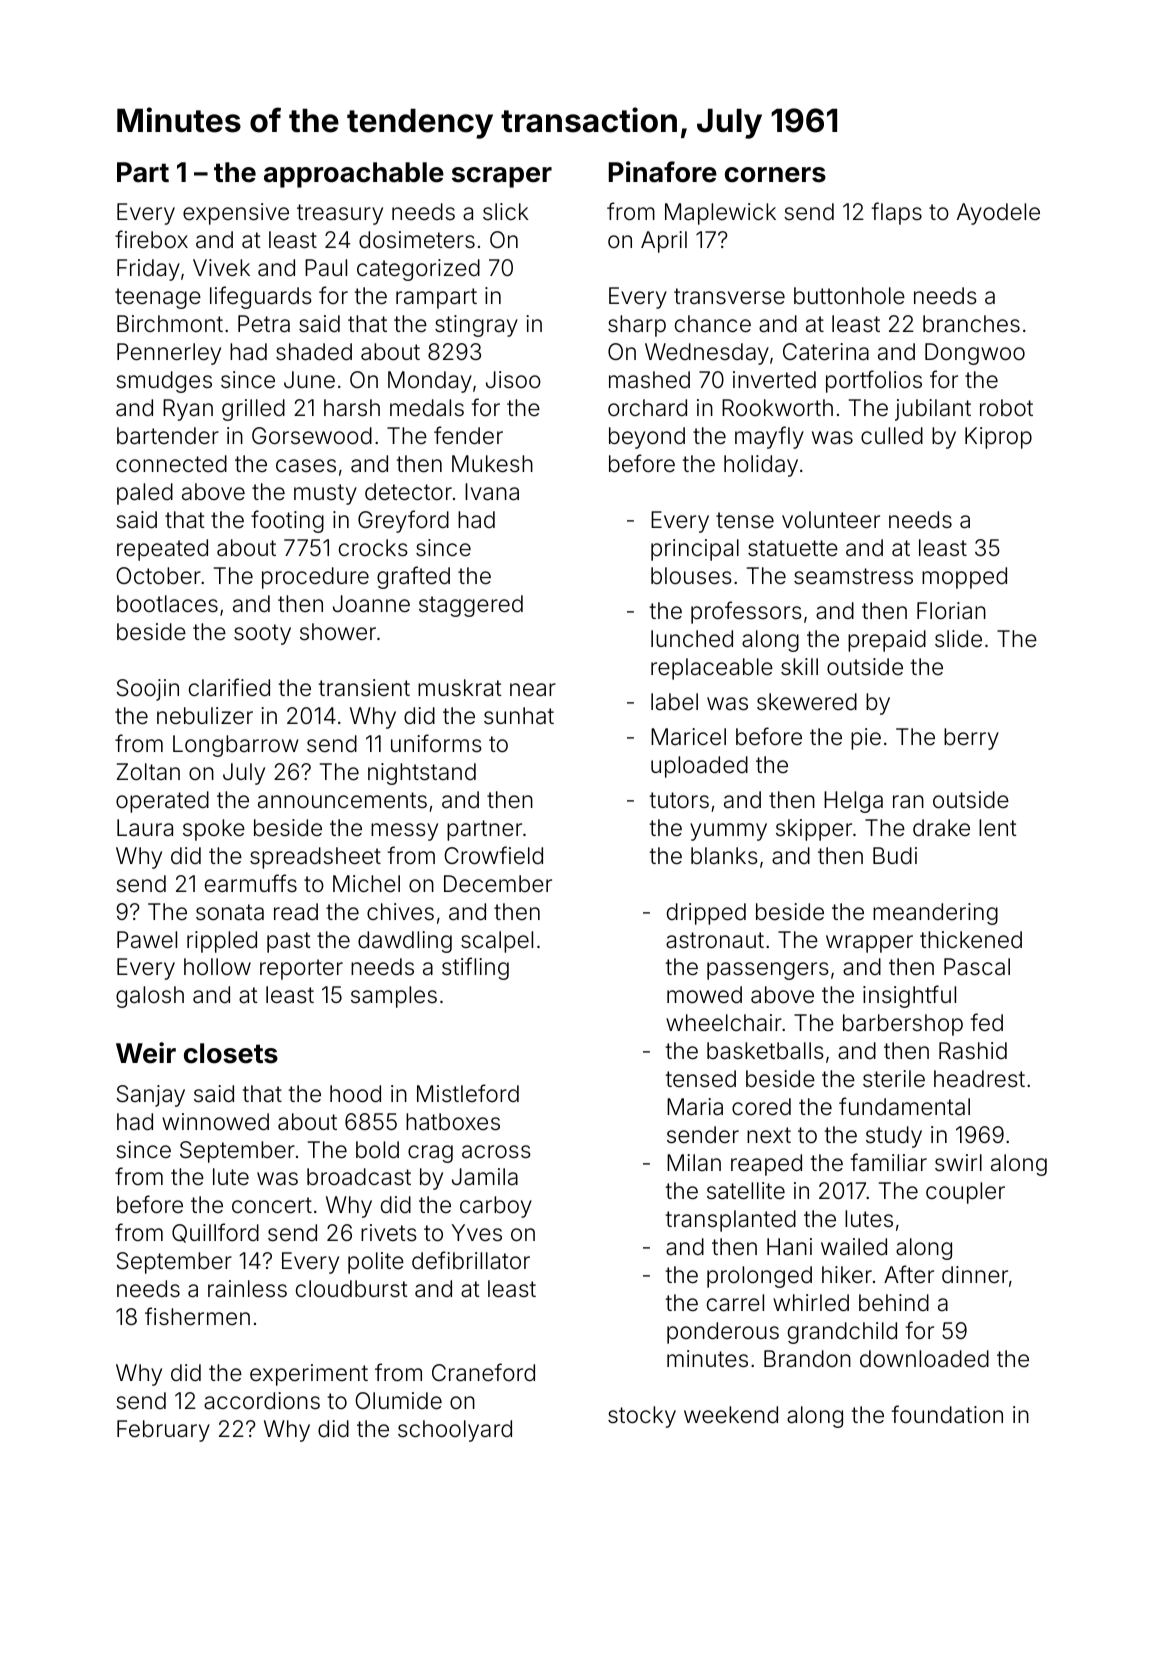  I want to click on approachable, so click(354, 175).
